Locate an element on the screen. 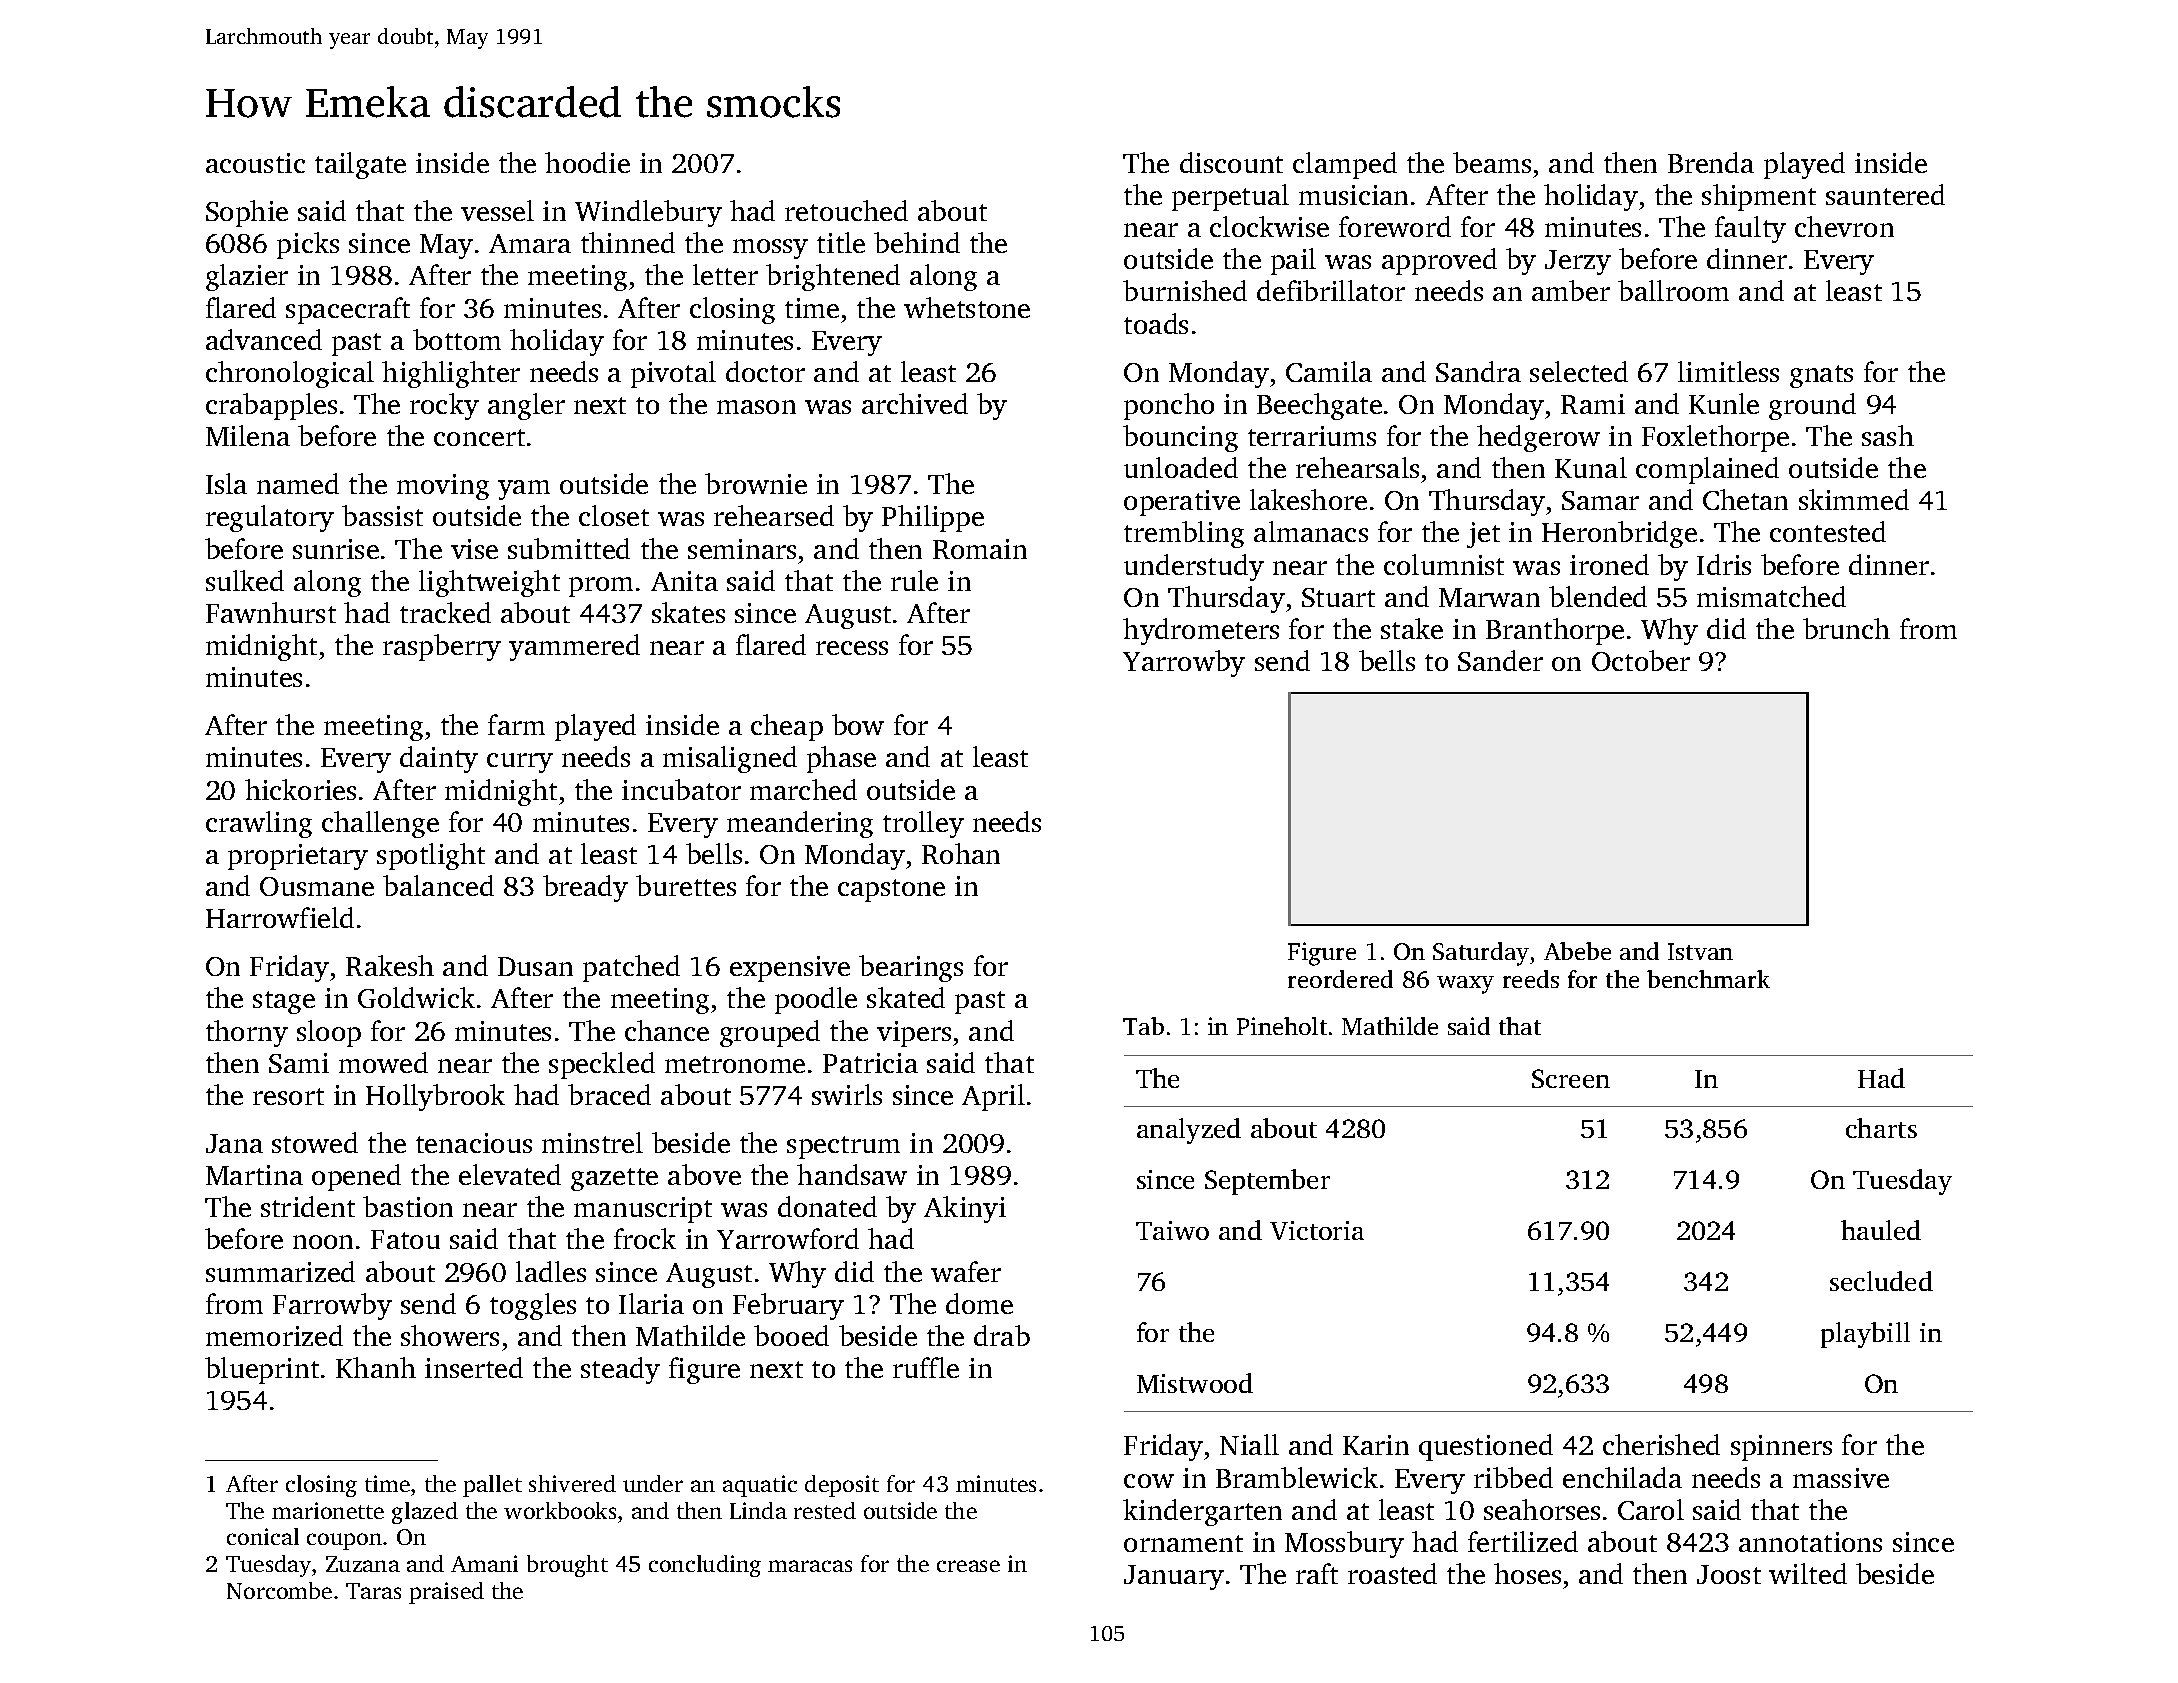  Saturday is located at coordinates (1481, 954).
